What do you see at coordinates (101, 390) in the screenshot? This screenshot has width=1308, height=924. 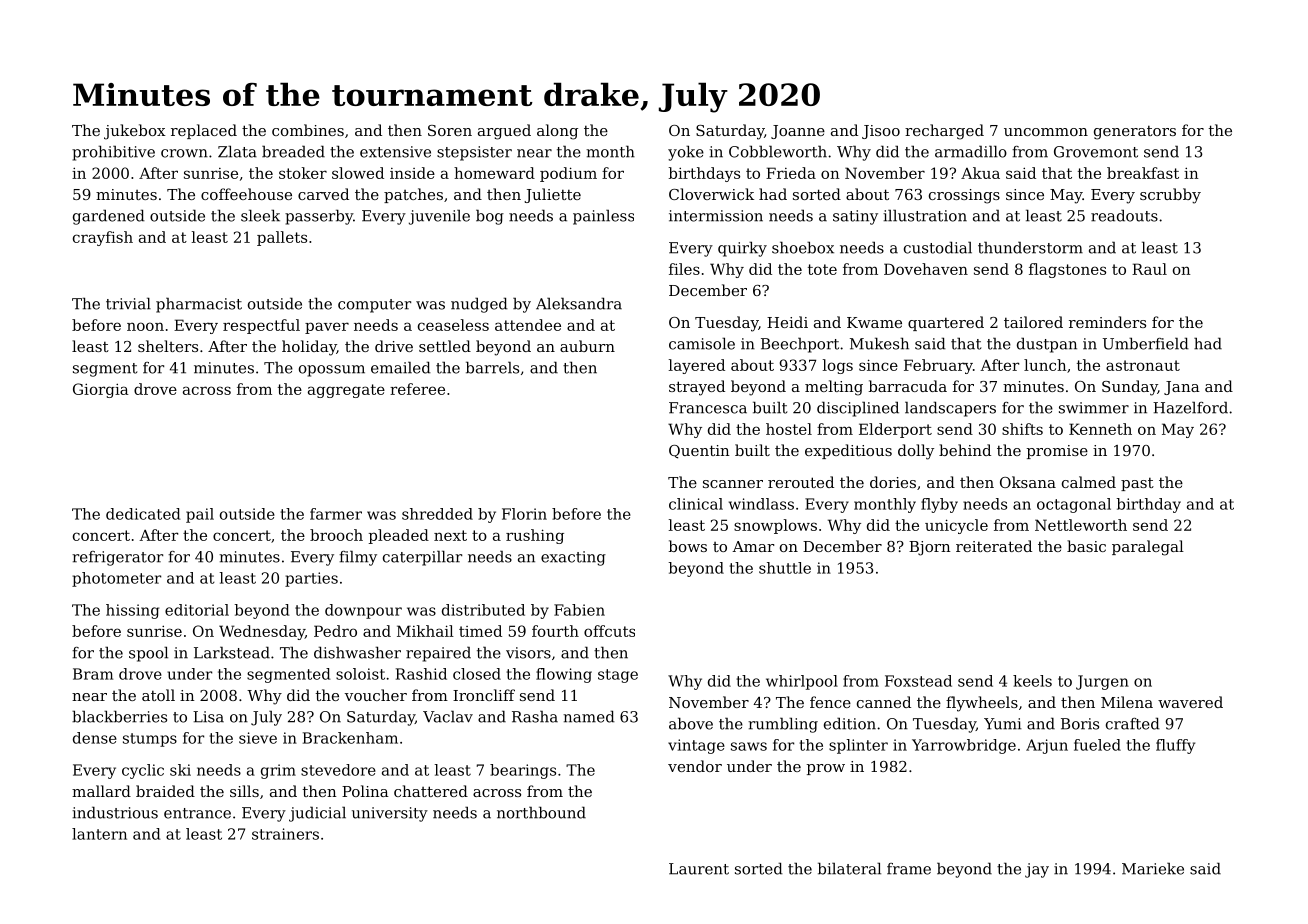 I see `Giorgia` at bounding box center [101, 390].
